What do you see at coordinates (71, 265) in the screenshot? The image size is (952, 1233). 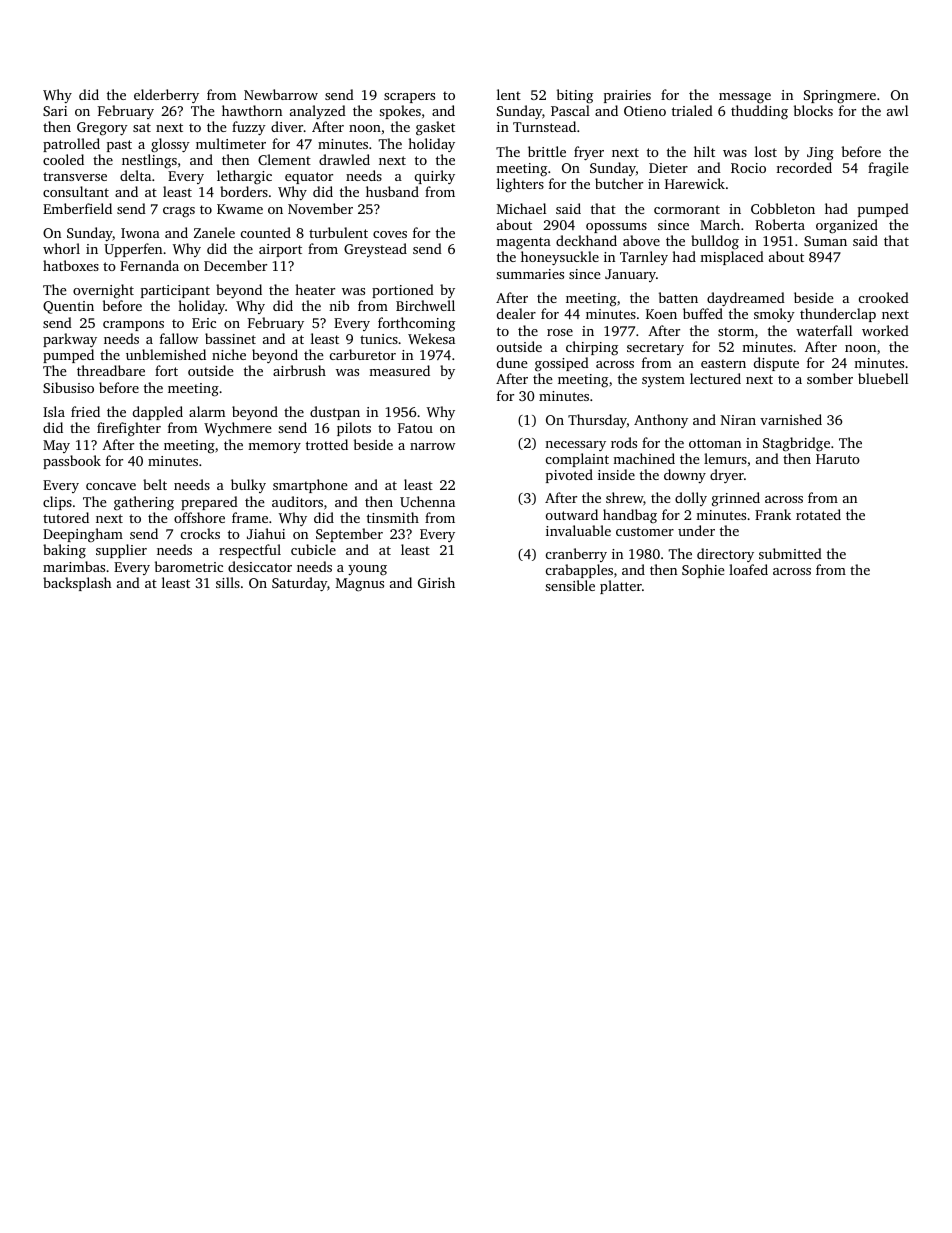 I see `hatboxes` at bounding box center [71, 265].
